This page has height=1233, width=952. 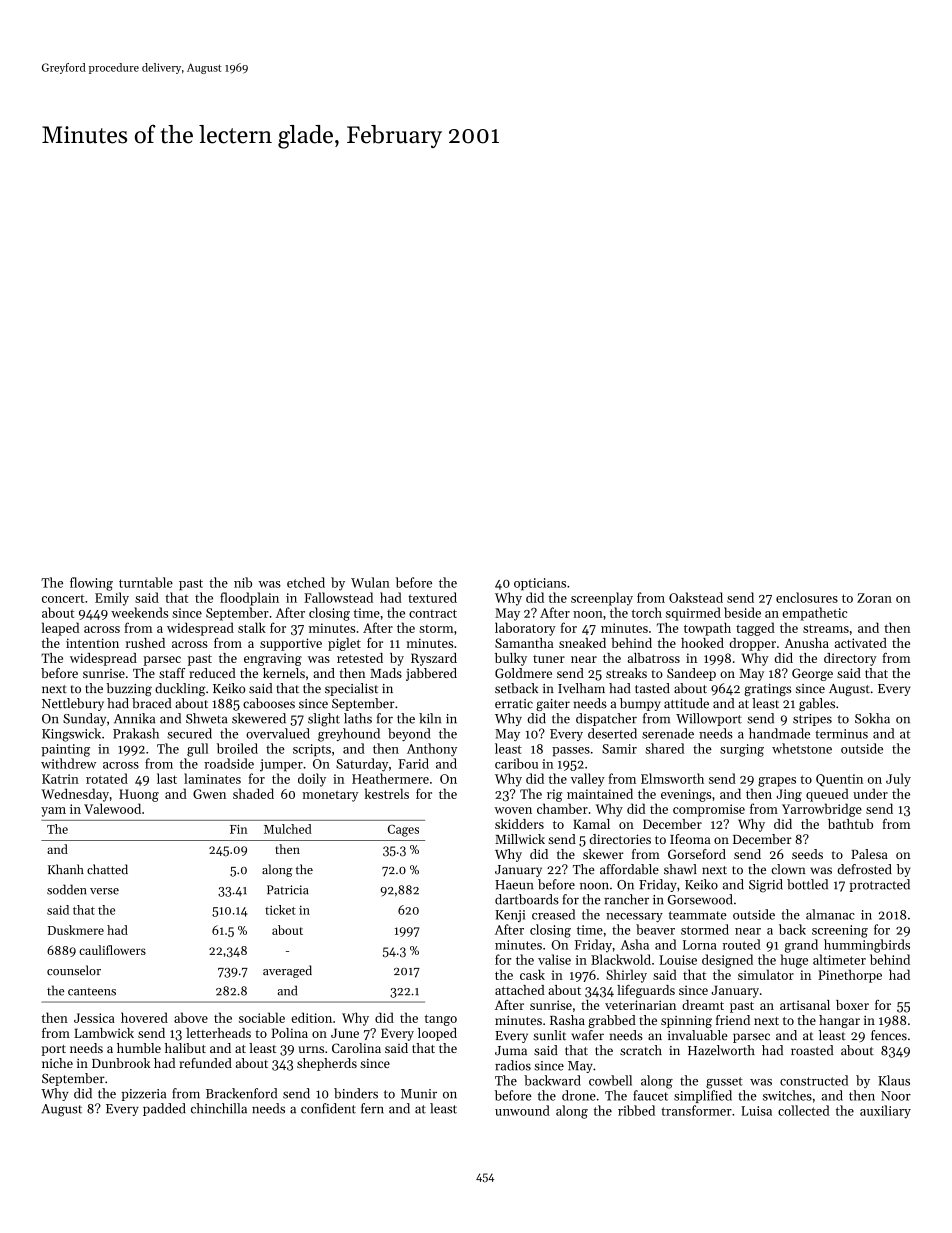 I want to click on Dunbrook, so click(x=121, y=1063).
